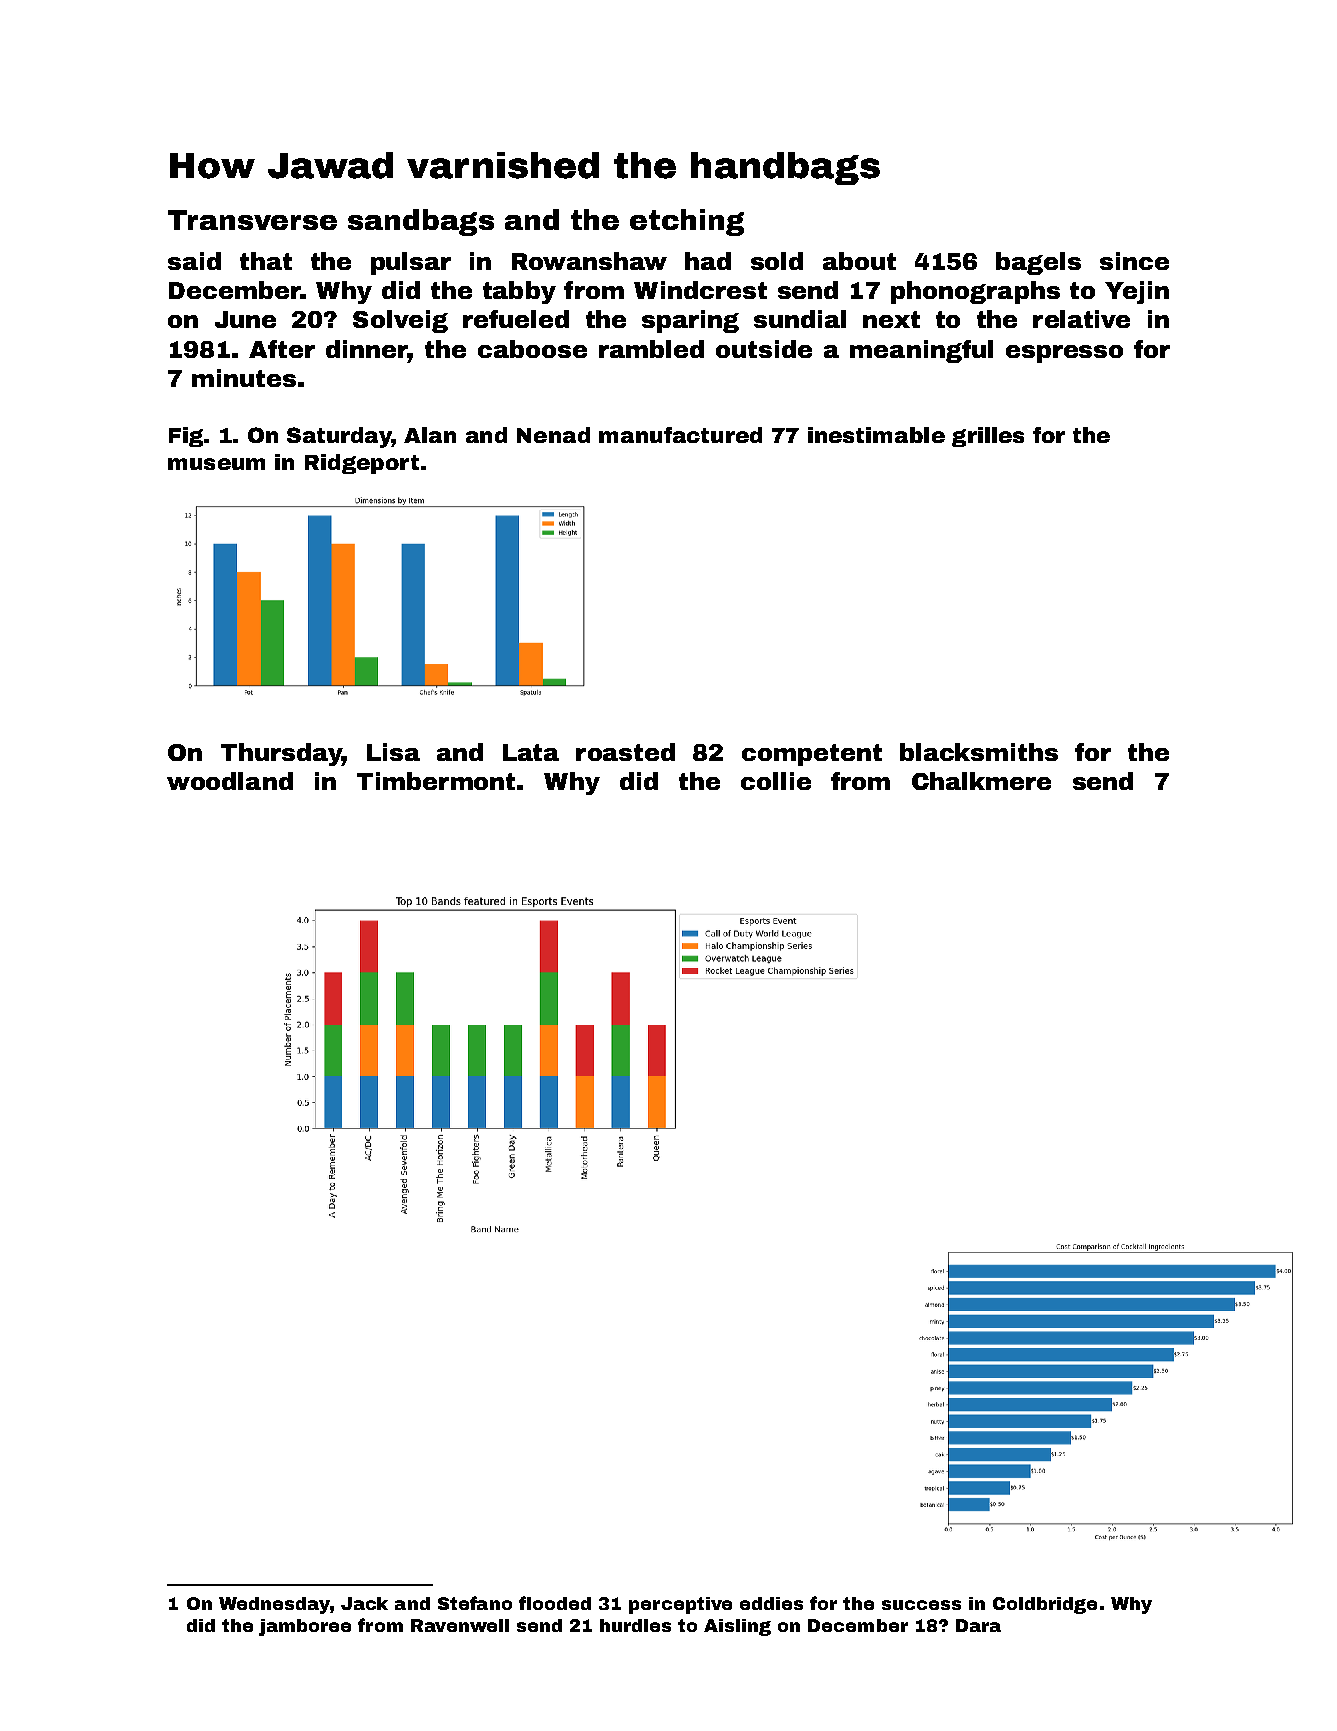 The width and height of the screenshot is (1337, 1731). What do you see at coordinates (244, 378) in the screenshot?
I see `minutes` at bounding box center [244, 378].
